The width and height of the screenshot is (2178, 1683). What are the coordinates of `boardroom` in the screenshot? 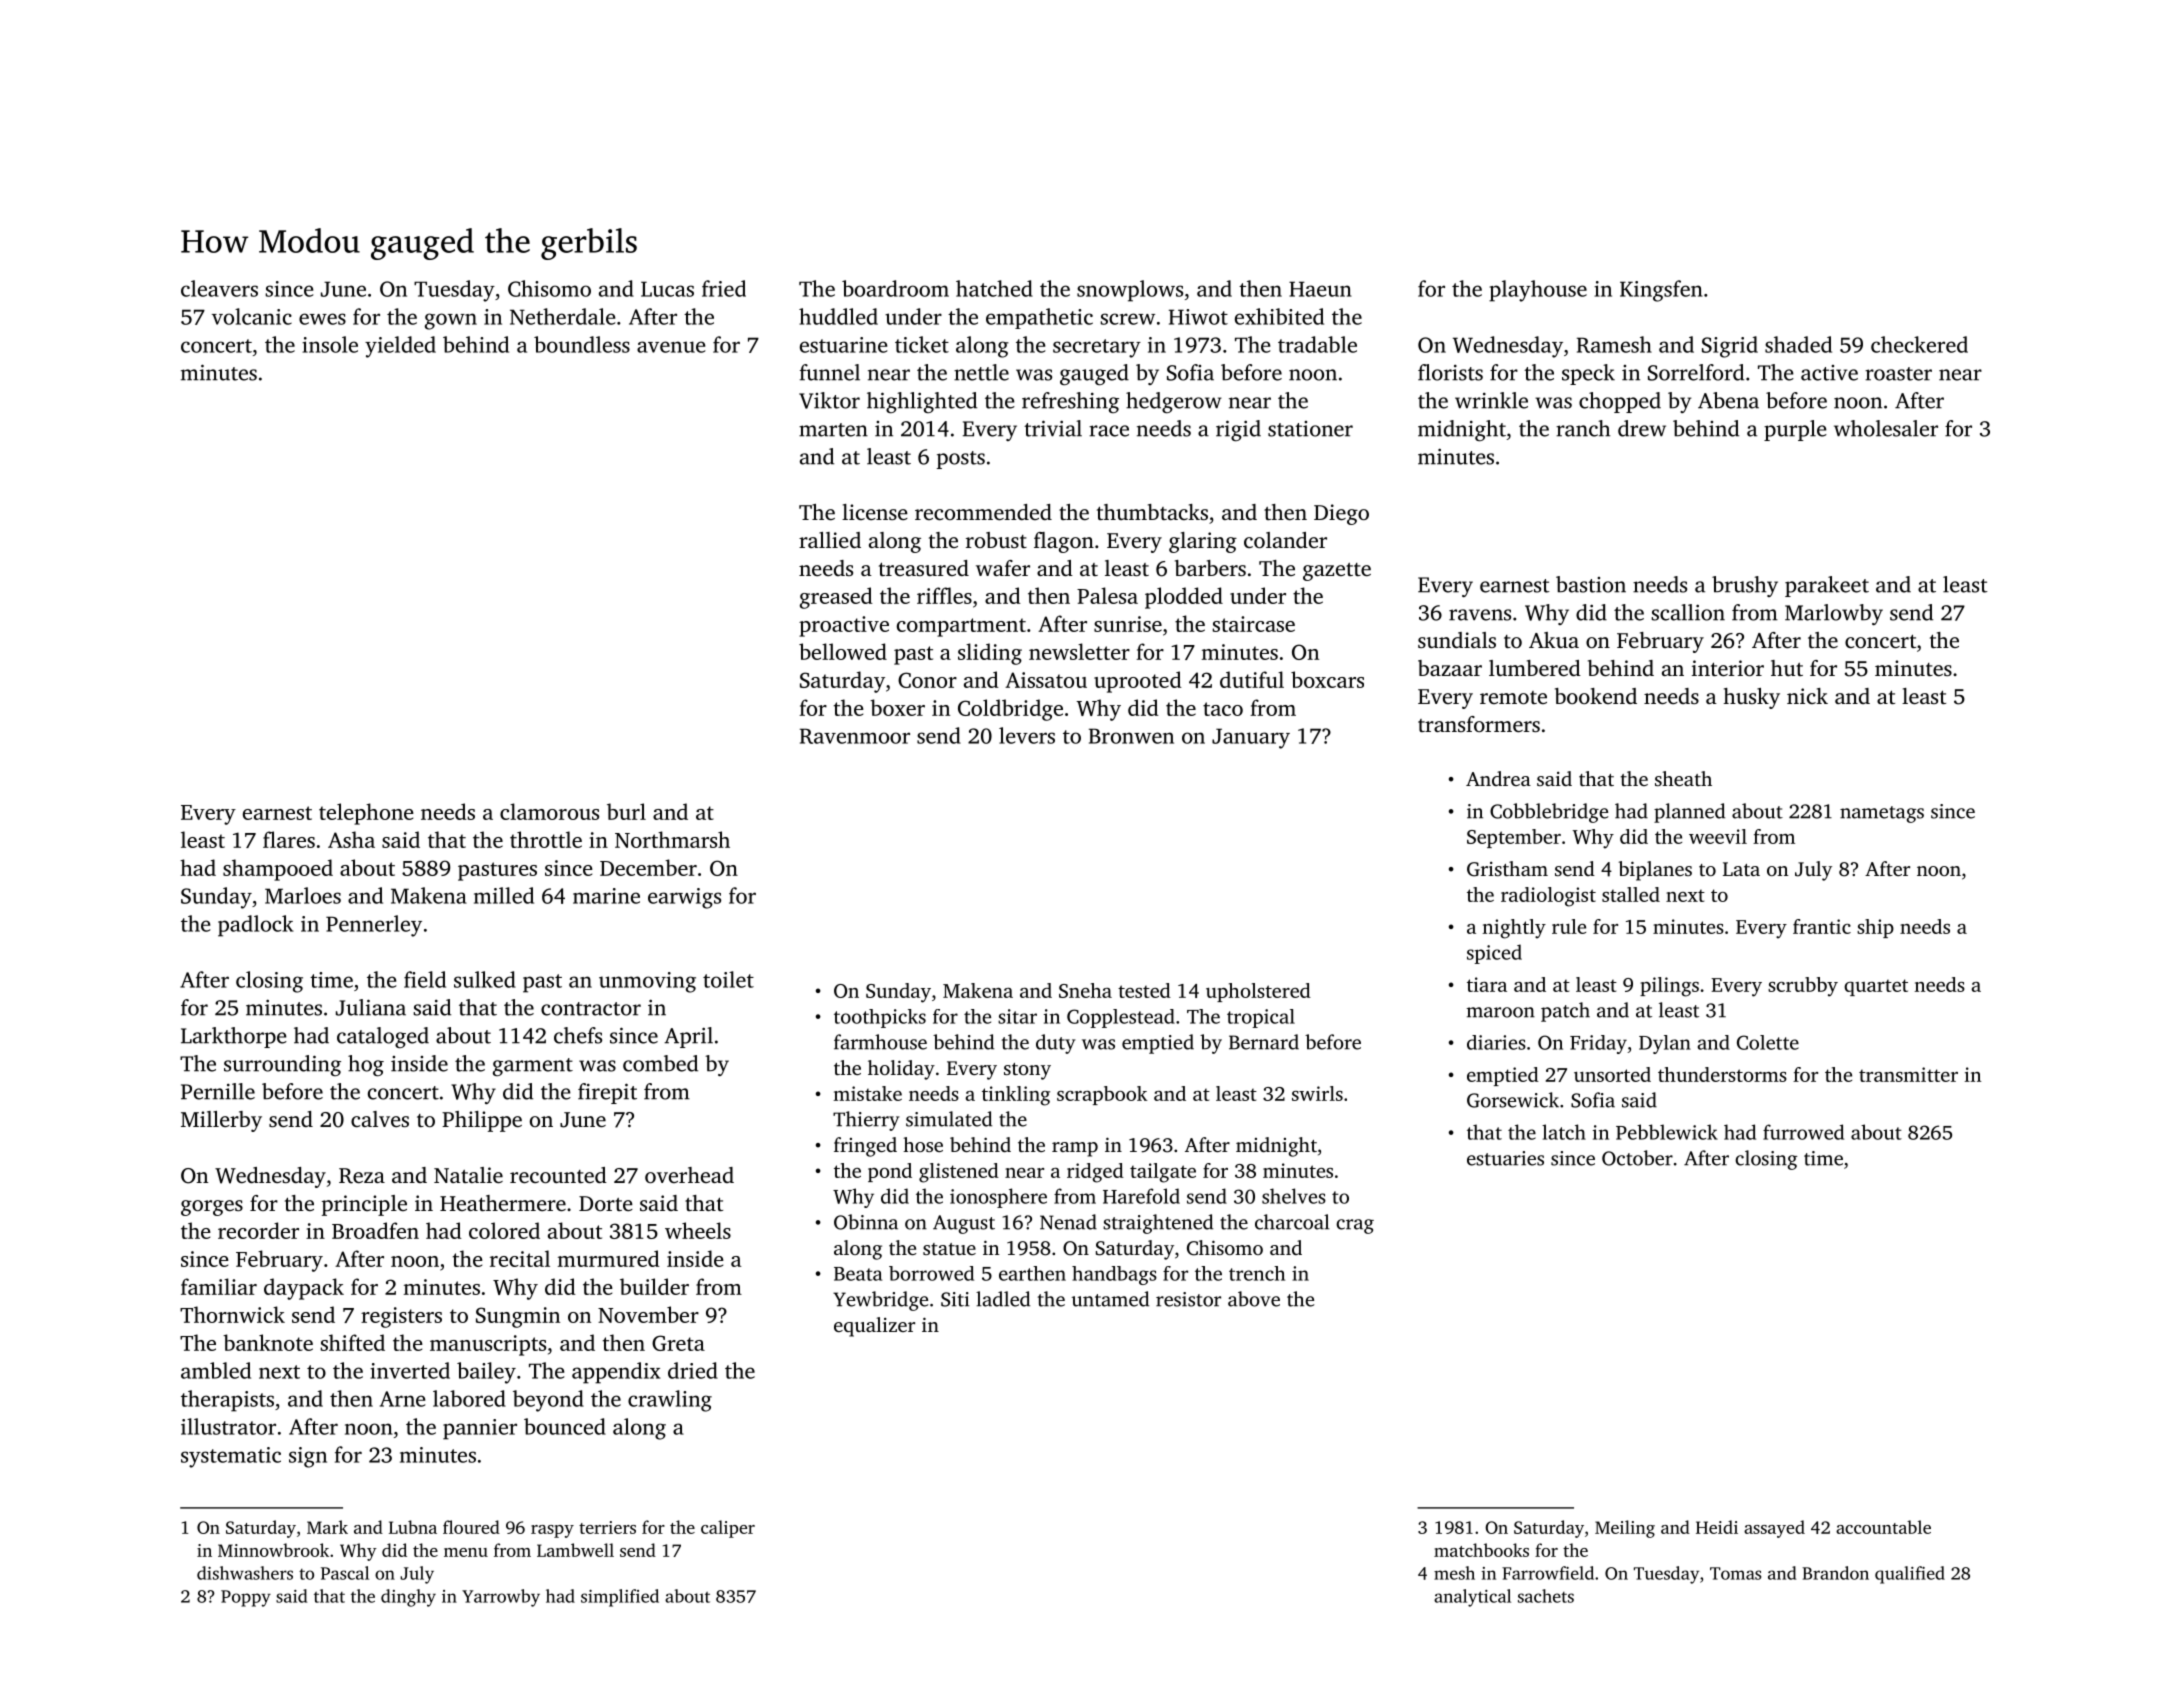 It's located at (895, 288).
